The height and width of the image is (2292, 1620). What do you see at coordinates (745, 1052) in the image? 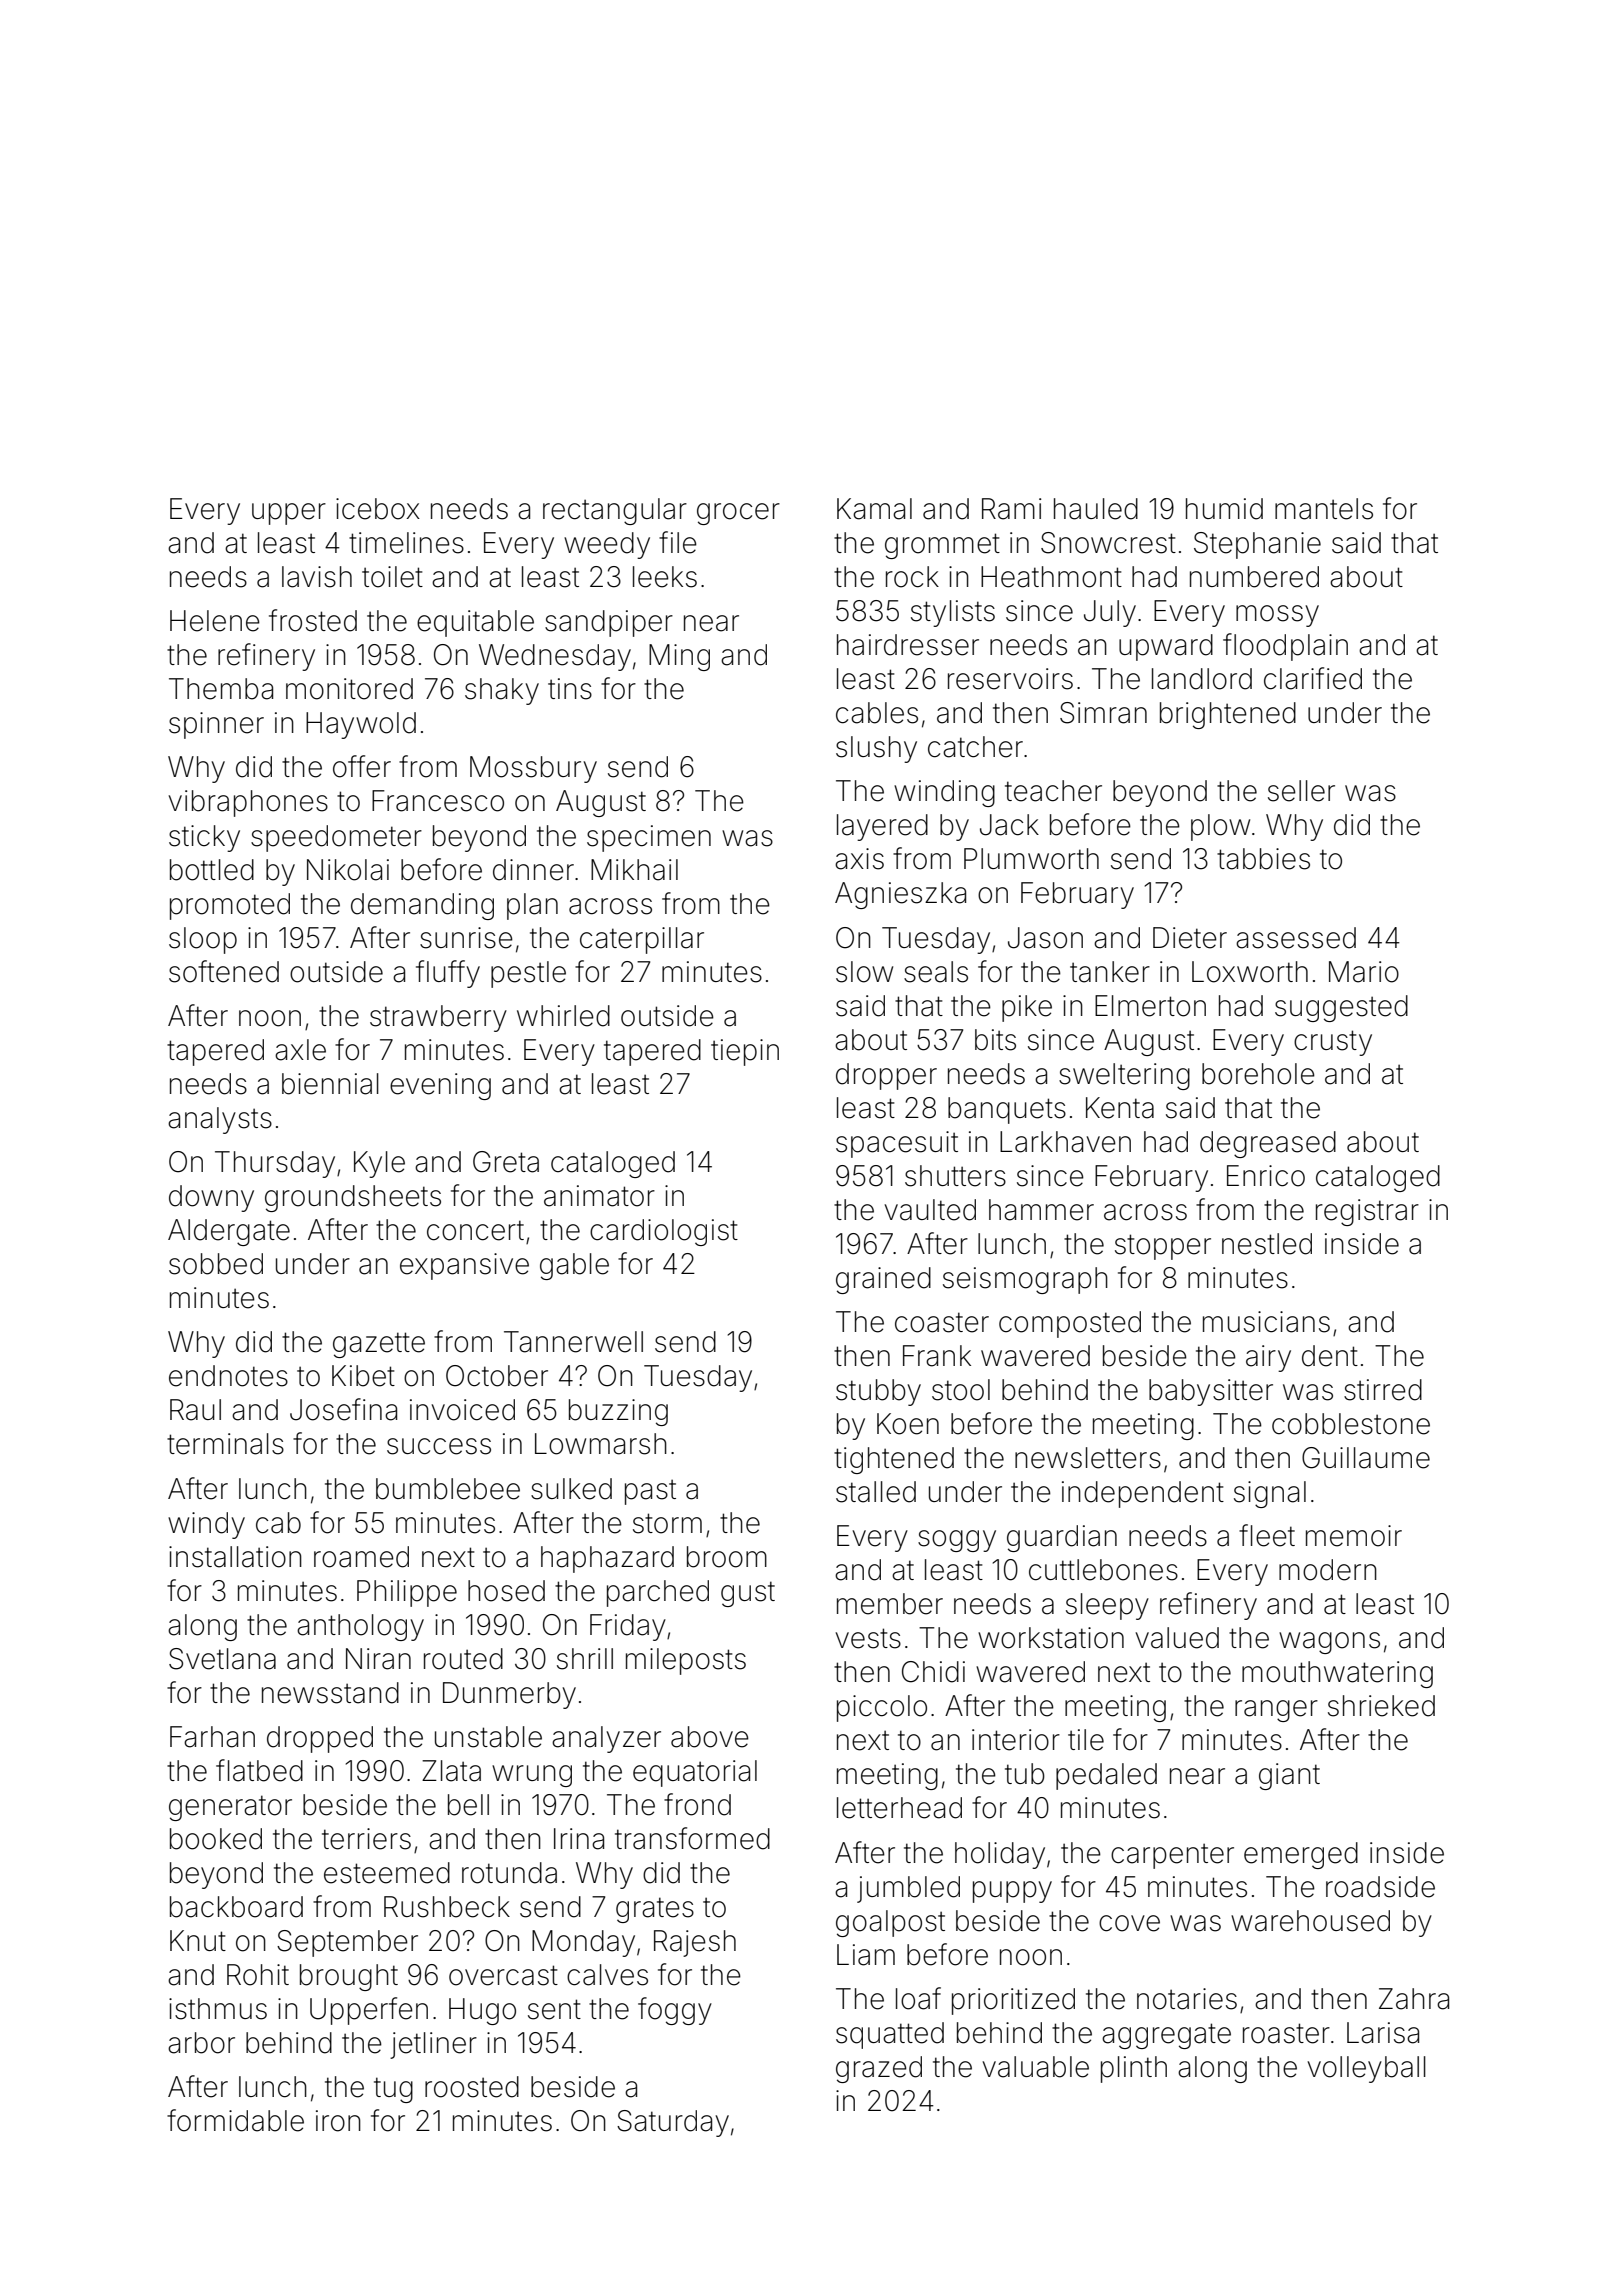
I see `tiepin` at bounding box center [745, 1052].
